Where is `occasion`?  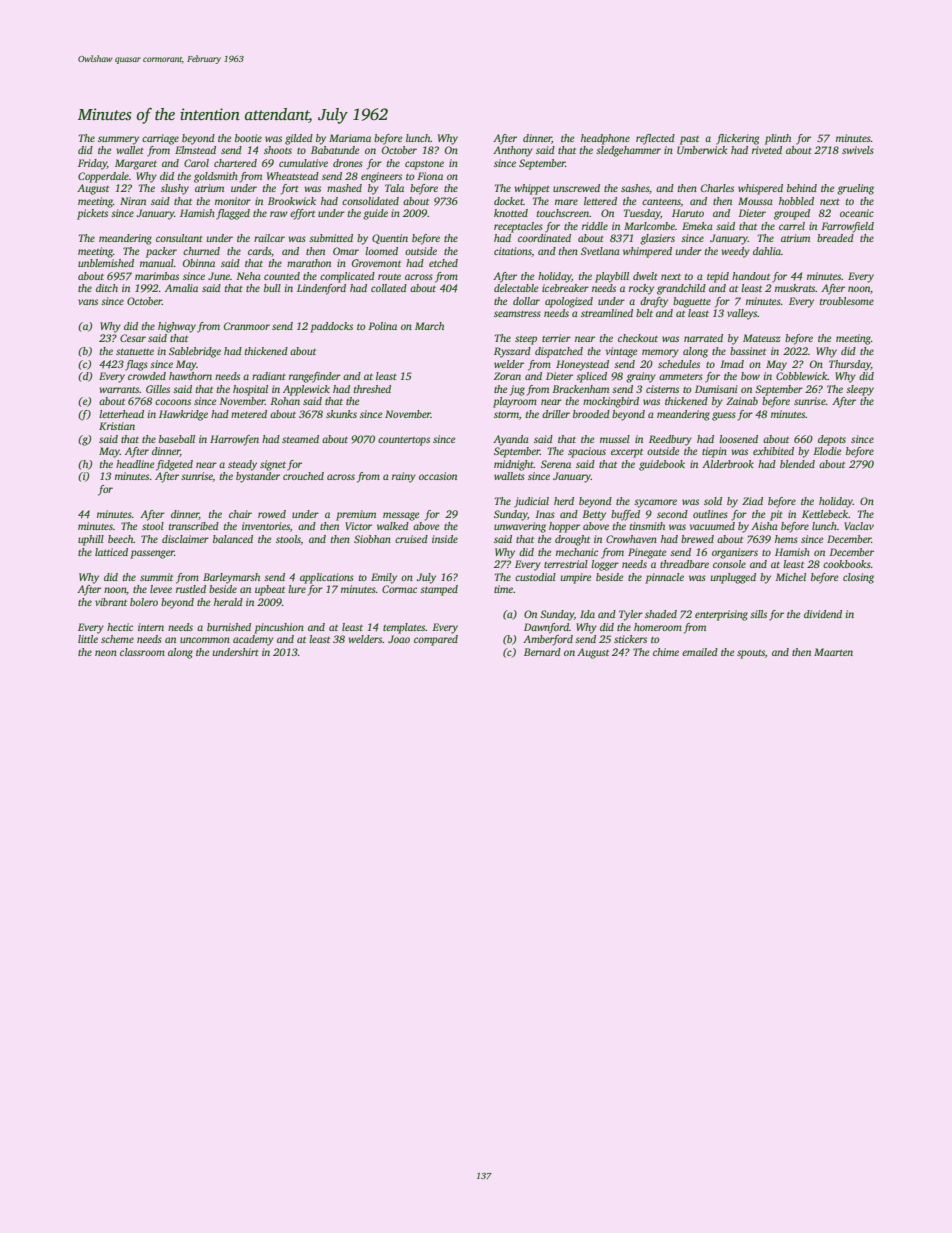
occasion is located at coordinates (438, 476).
